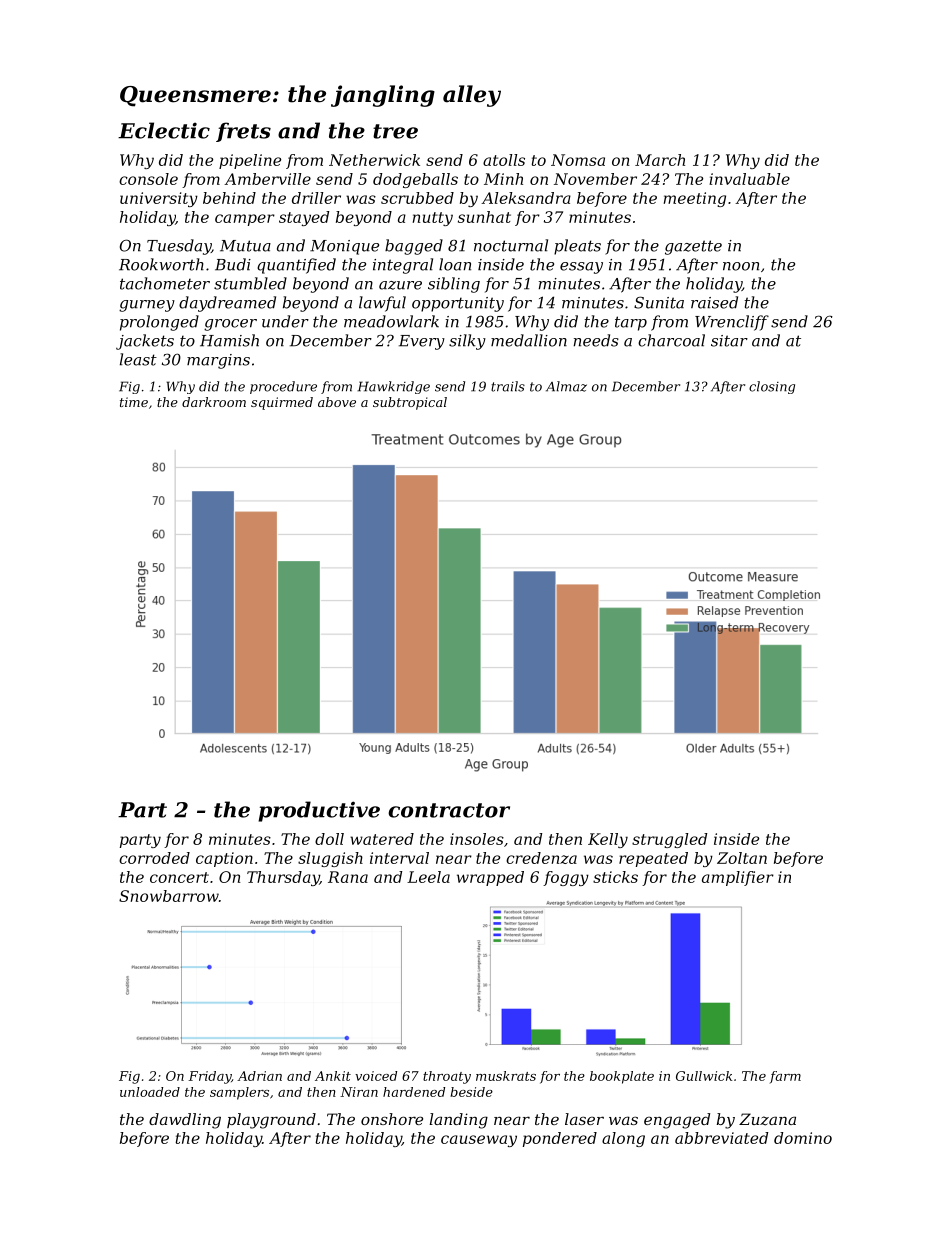  What do you see at coordinates (749, 179) in the screenshot?
I see `invaluable` at bounding box center [749, 179].
